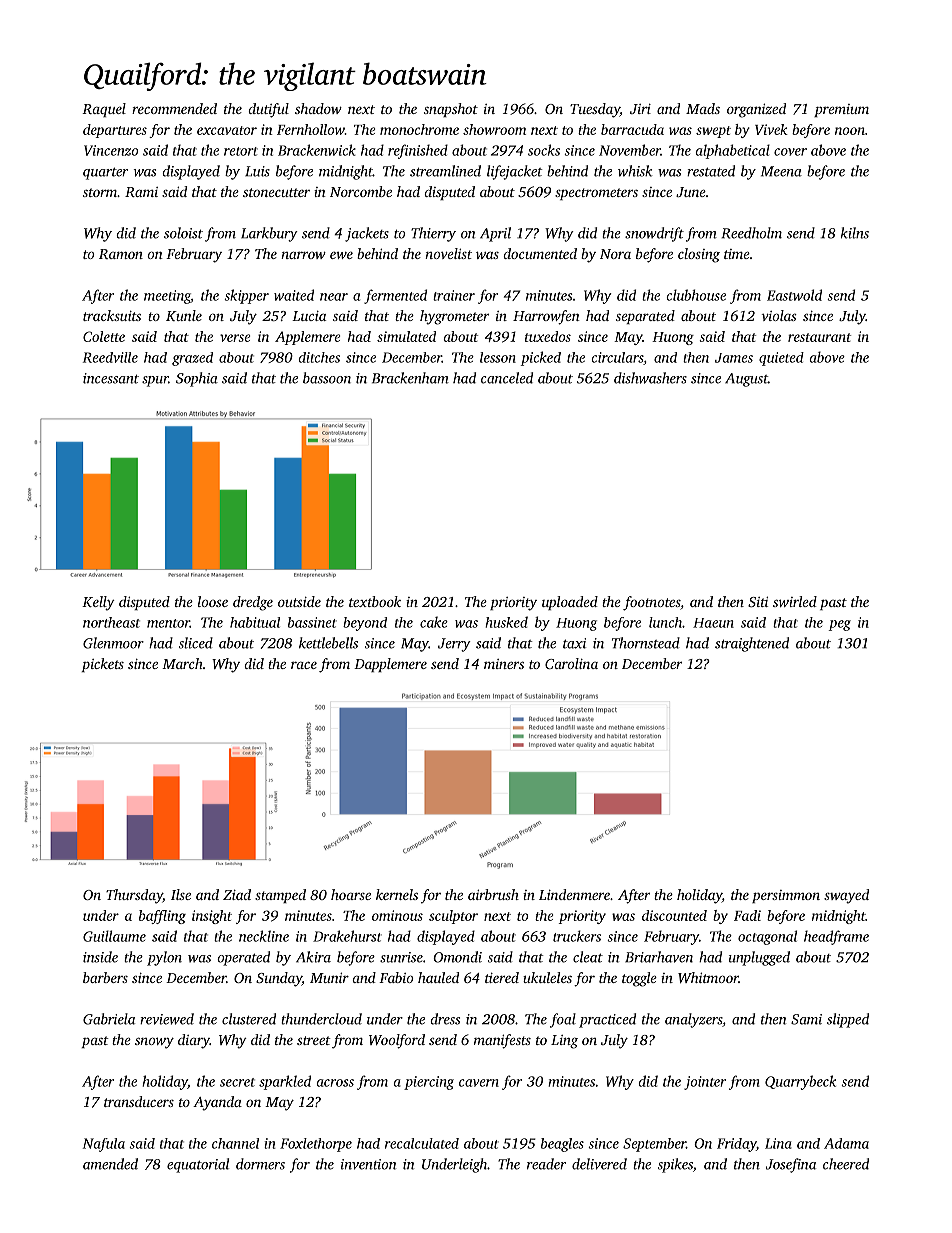 This document has width=952, height=1233. I want to click on shadow, so click(318, 108).
